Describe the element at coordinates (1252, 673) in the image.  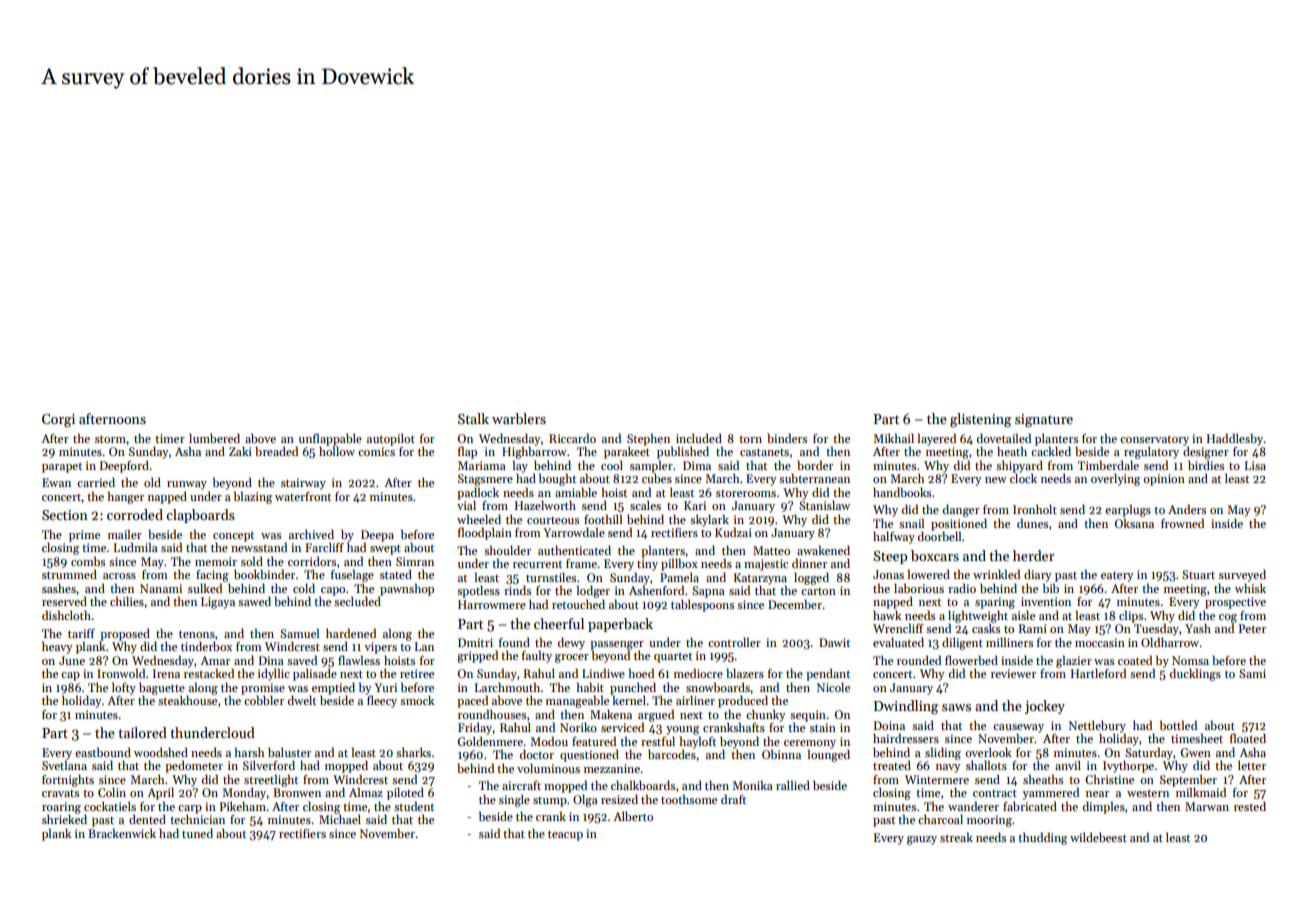
I see `Sami` at that location.
